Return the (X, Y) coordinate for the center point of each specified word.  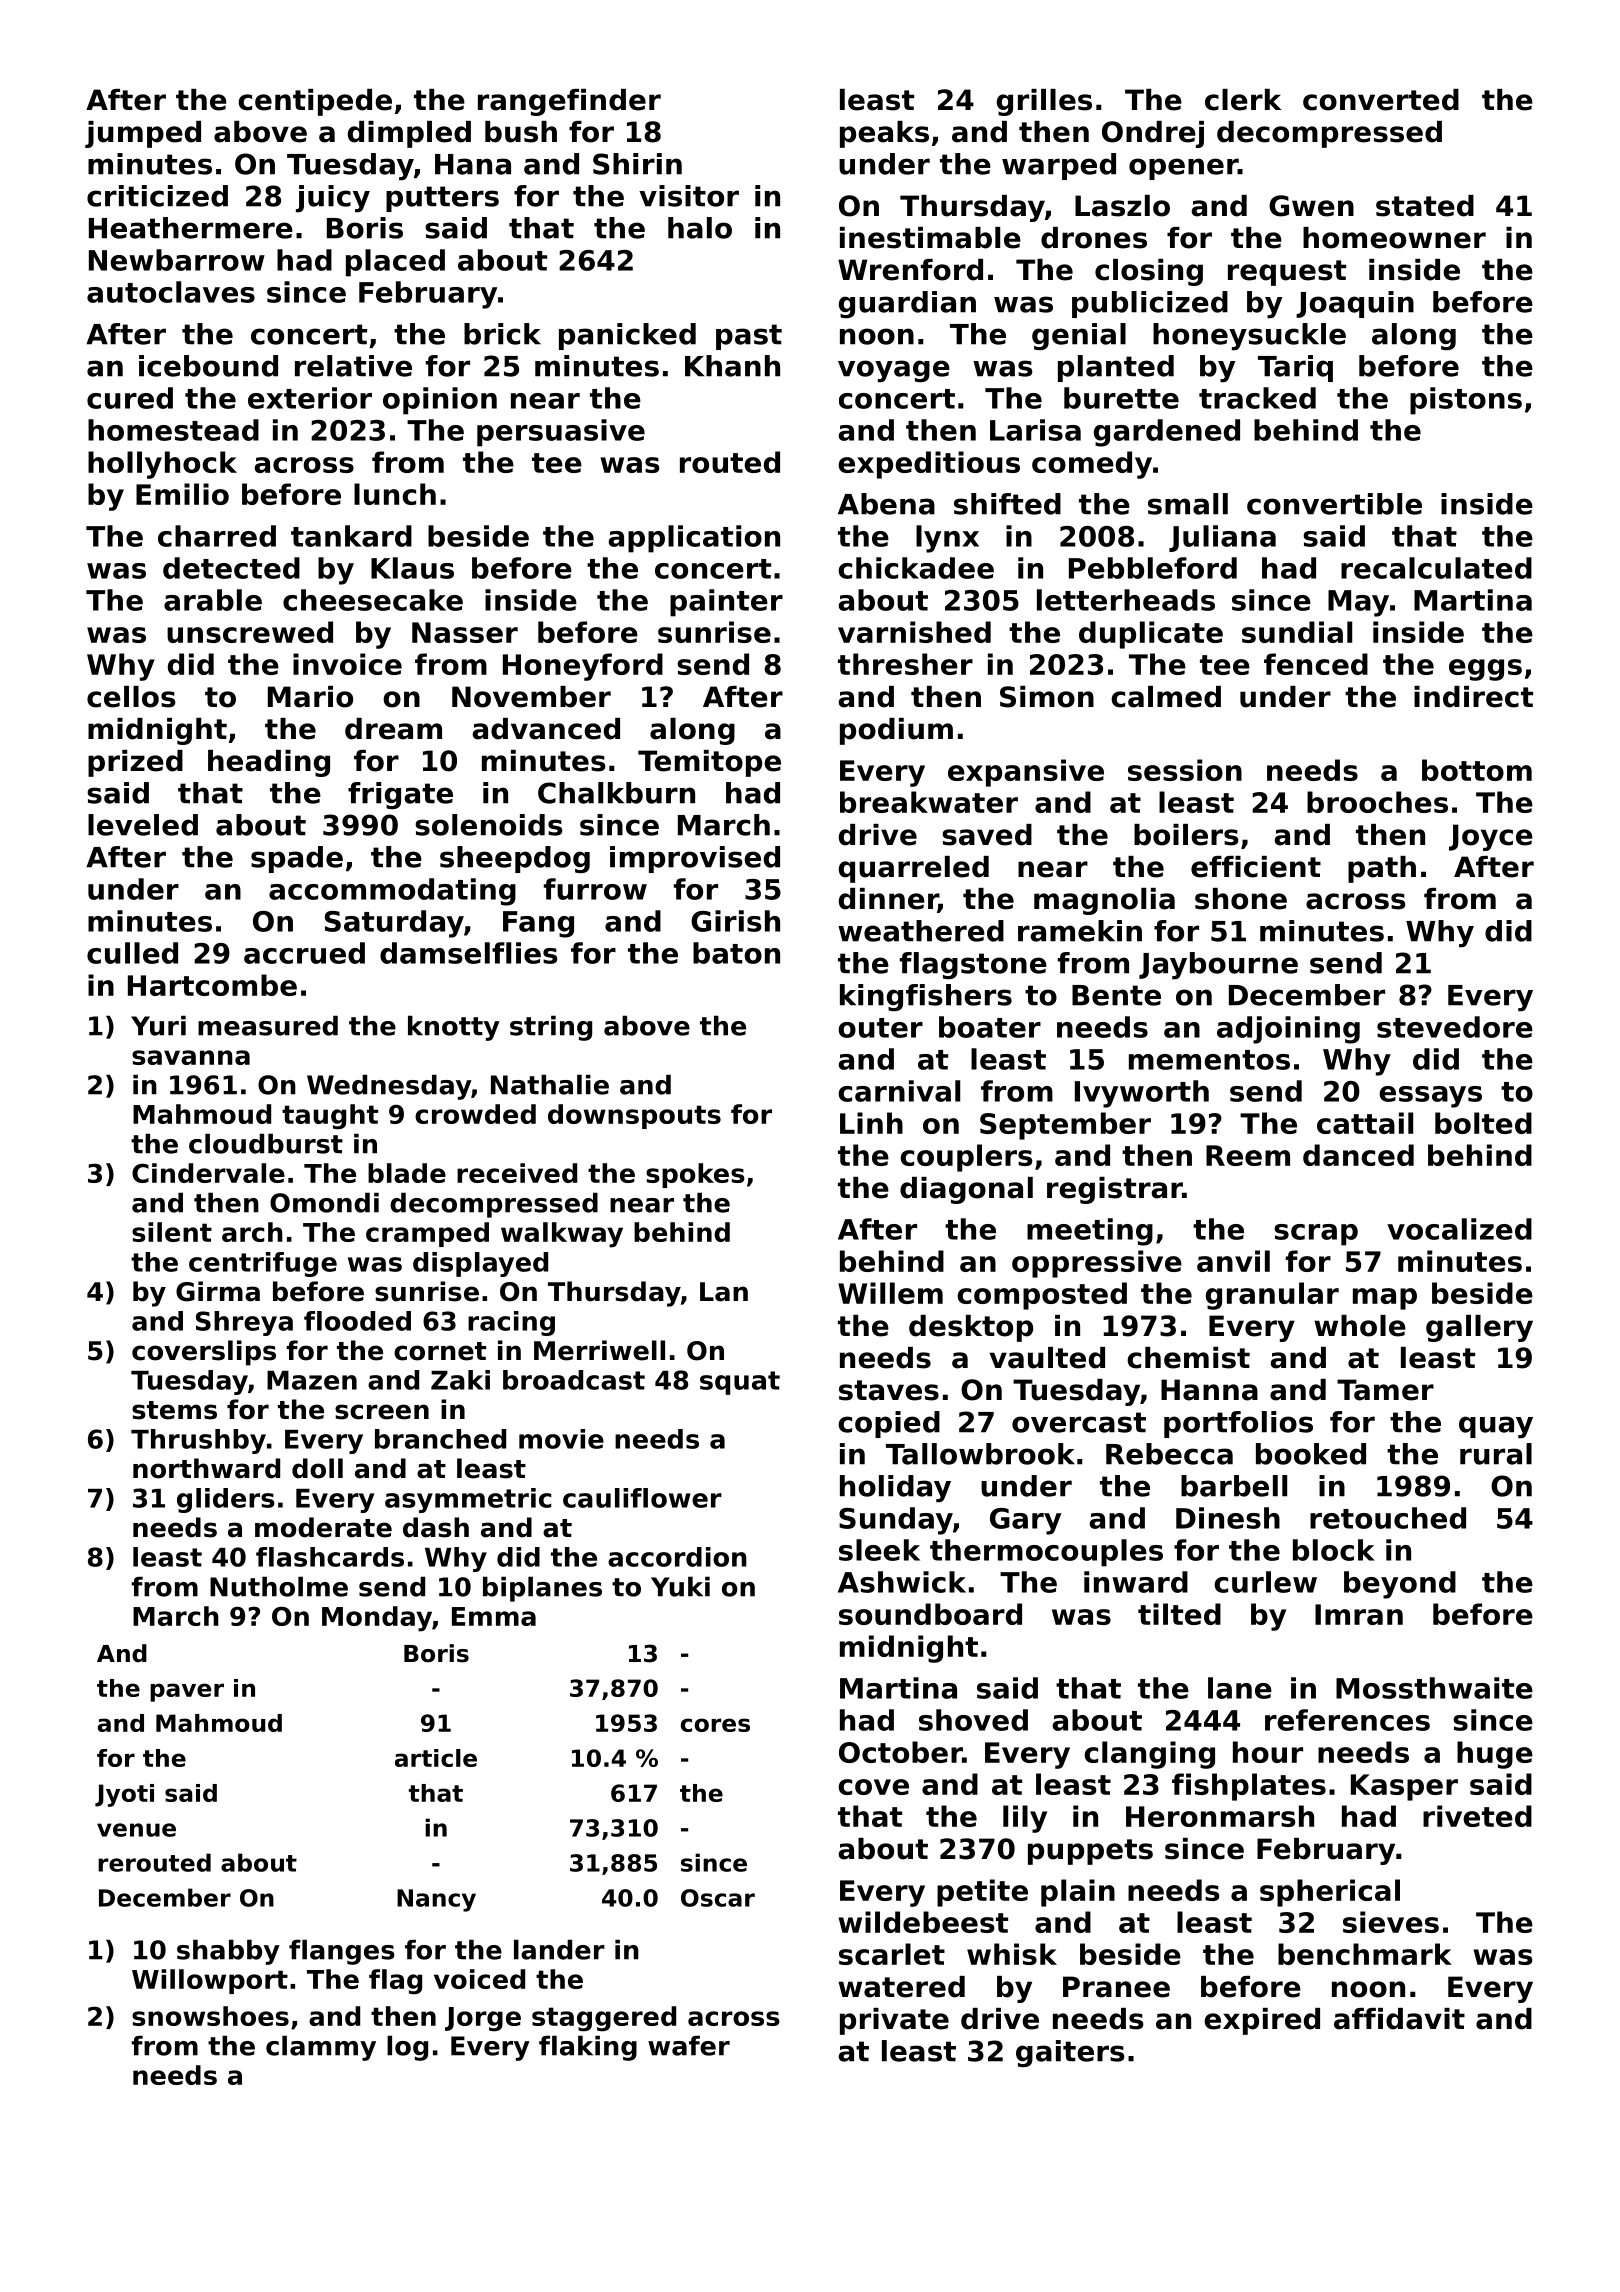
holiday (895, 1489)
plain (1078, 1893)
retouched (1388, 1518)
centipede (315, 102)
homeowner (1394, 238)
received (517, 1173)
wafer (689, 2045)
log (407, 2048)
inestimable (930, 238)
